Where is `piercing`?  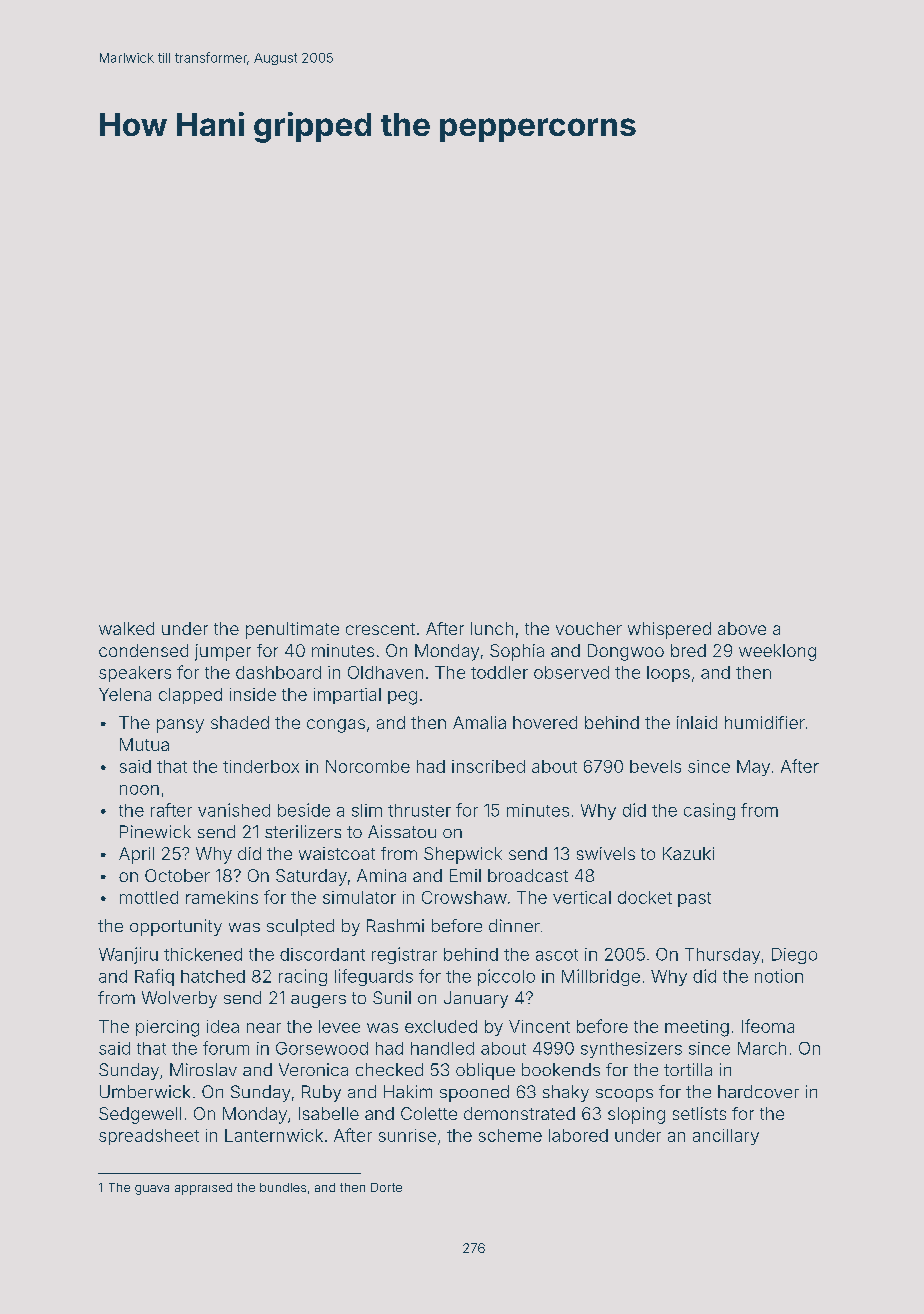
piercing is located at coordinates (167, 1028).
